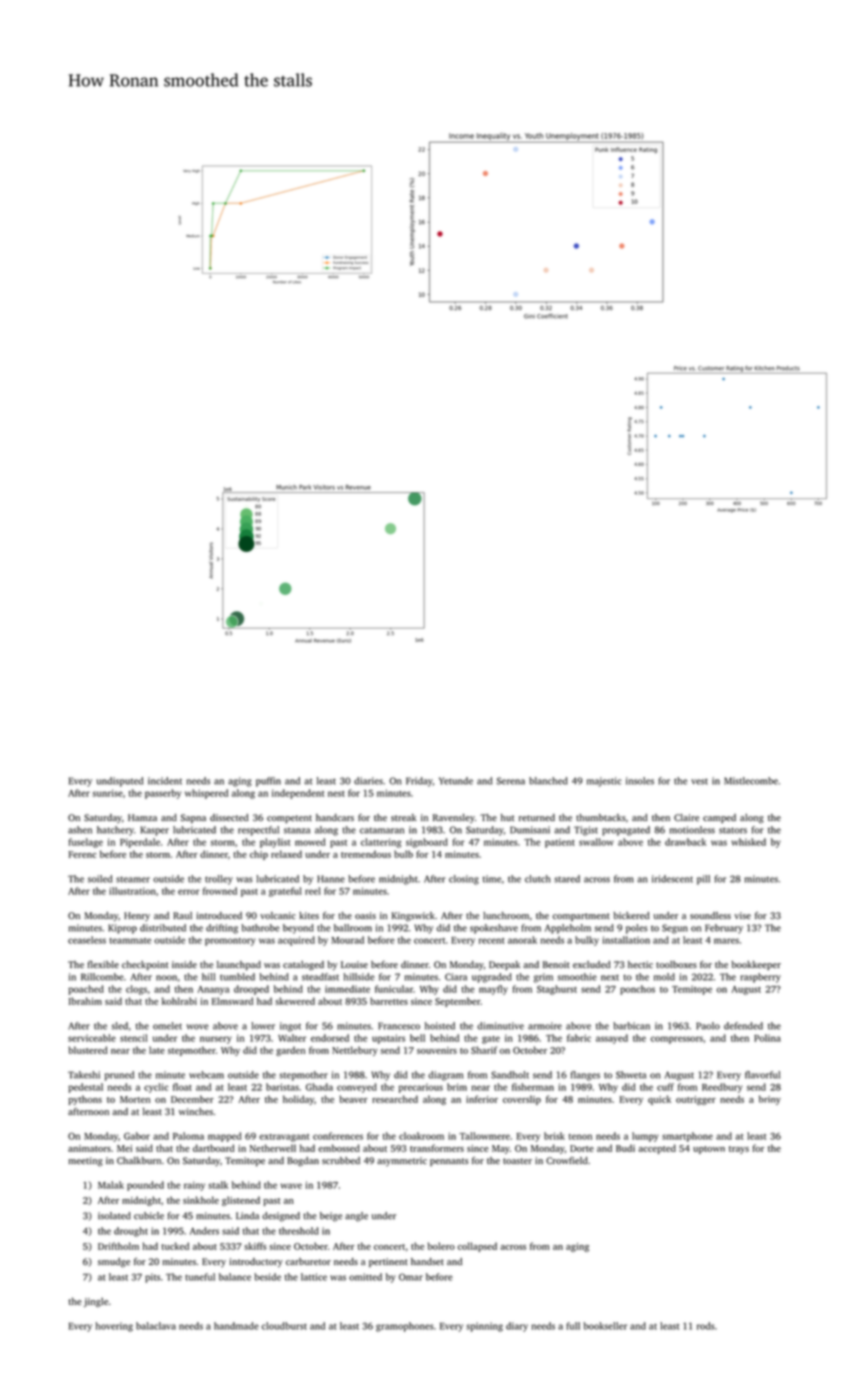  What do you see at coordinates (421, 1088) in the page?
I see `precarious` at bounding box center [421, 1088].
